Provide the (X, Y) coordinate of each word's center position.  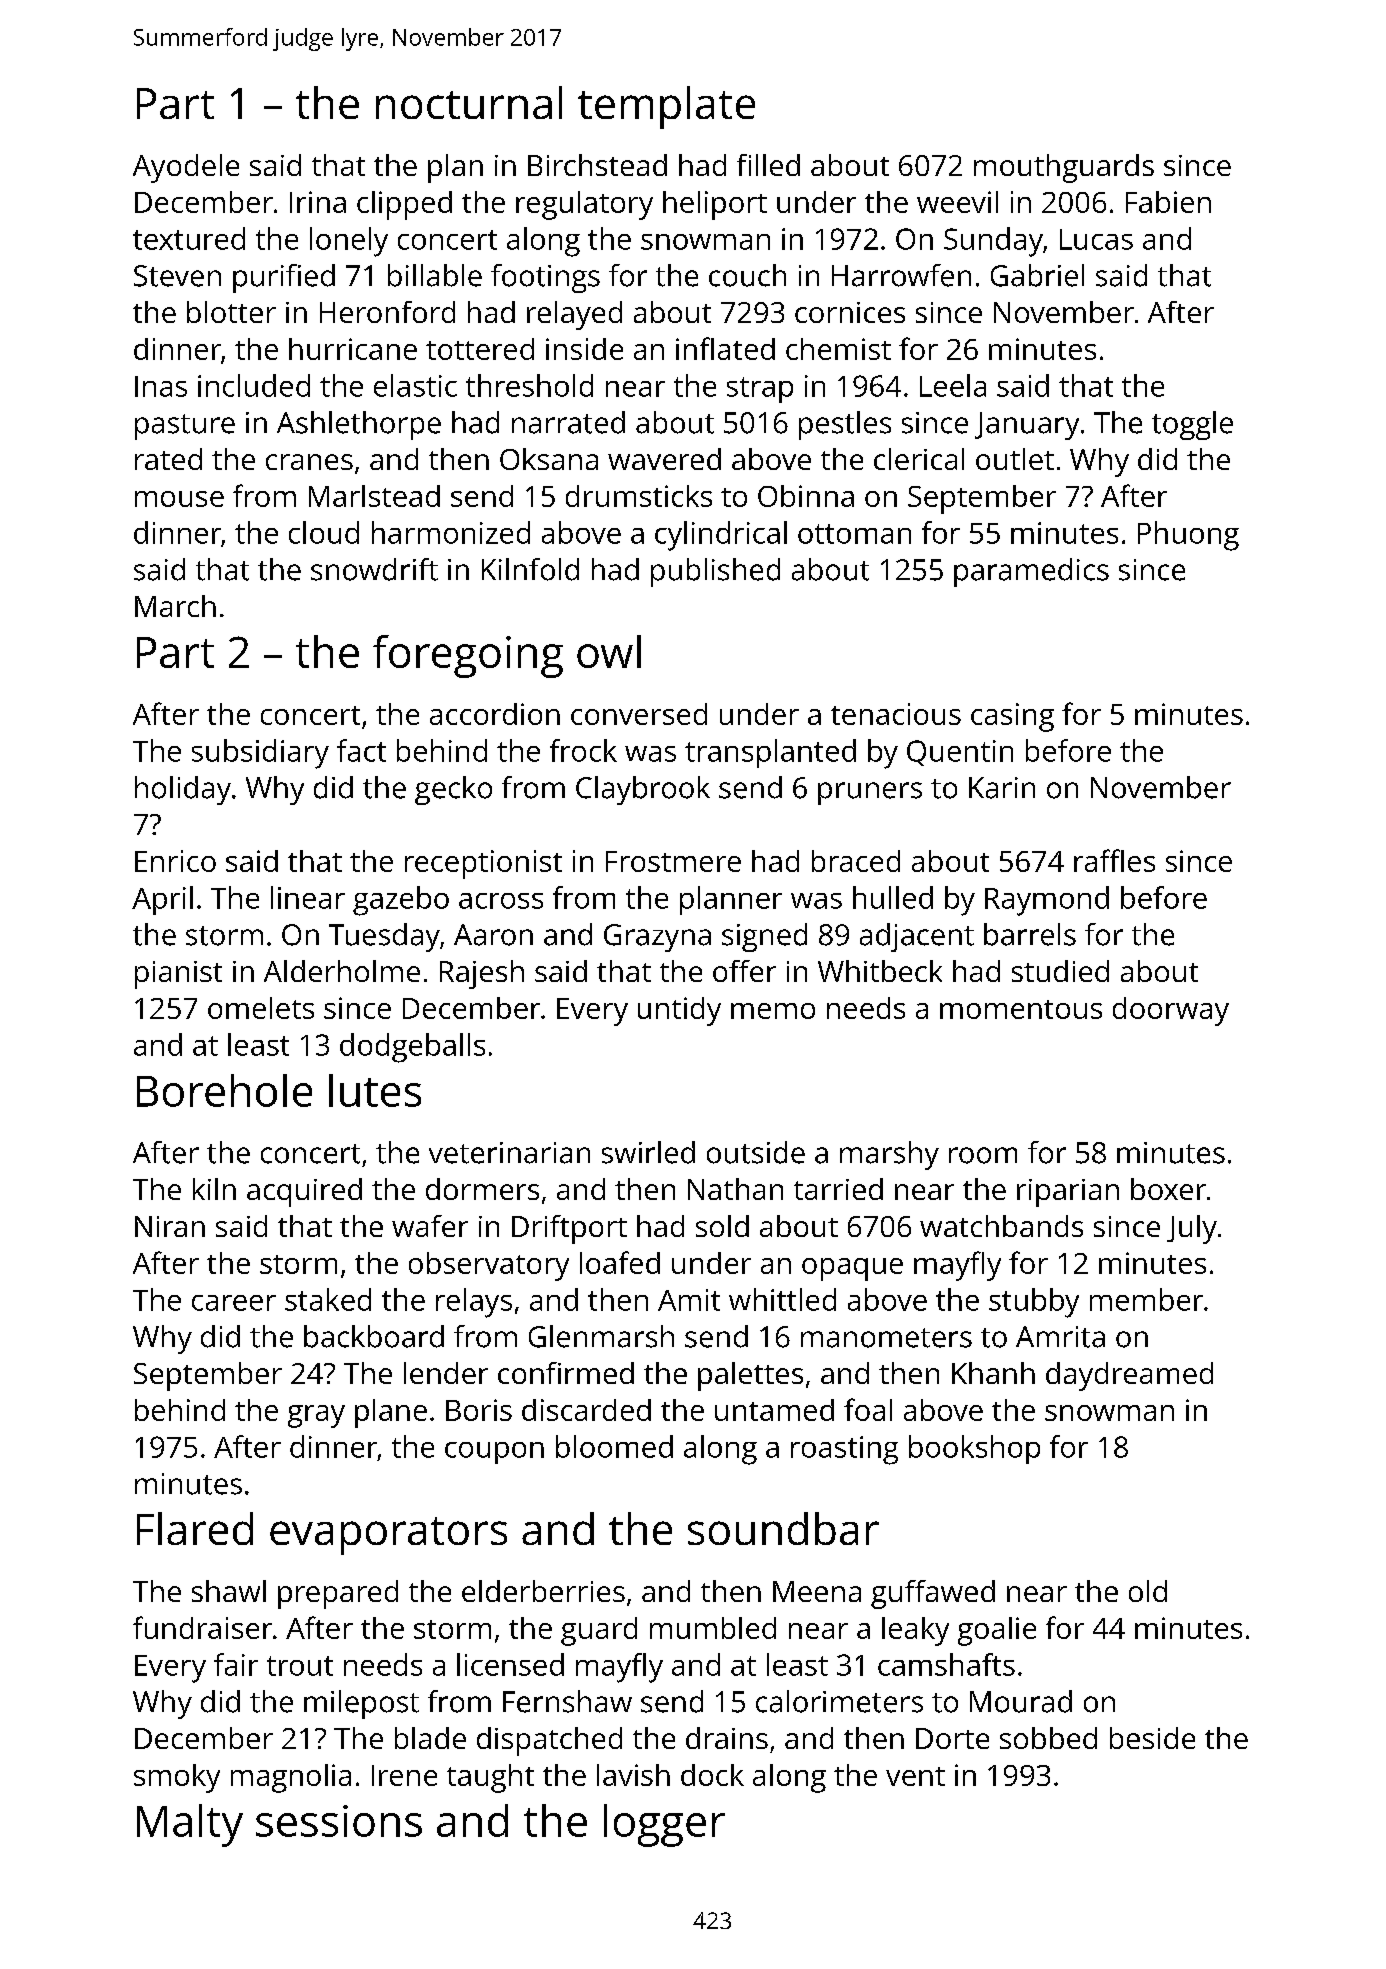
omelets (261, 1008)
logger (664, 1825)
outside (756, 1152)
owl (609, 651)
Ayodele (186, 168)
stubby (1034, 1303)
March (175, 606)
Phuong (1188, 536)
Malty (190, 1825)
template (666, 107)
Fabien (1168, 202)
